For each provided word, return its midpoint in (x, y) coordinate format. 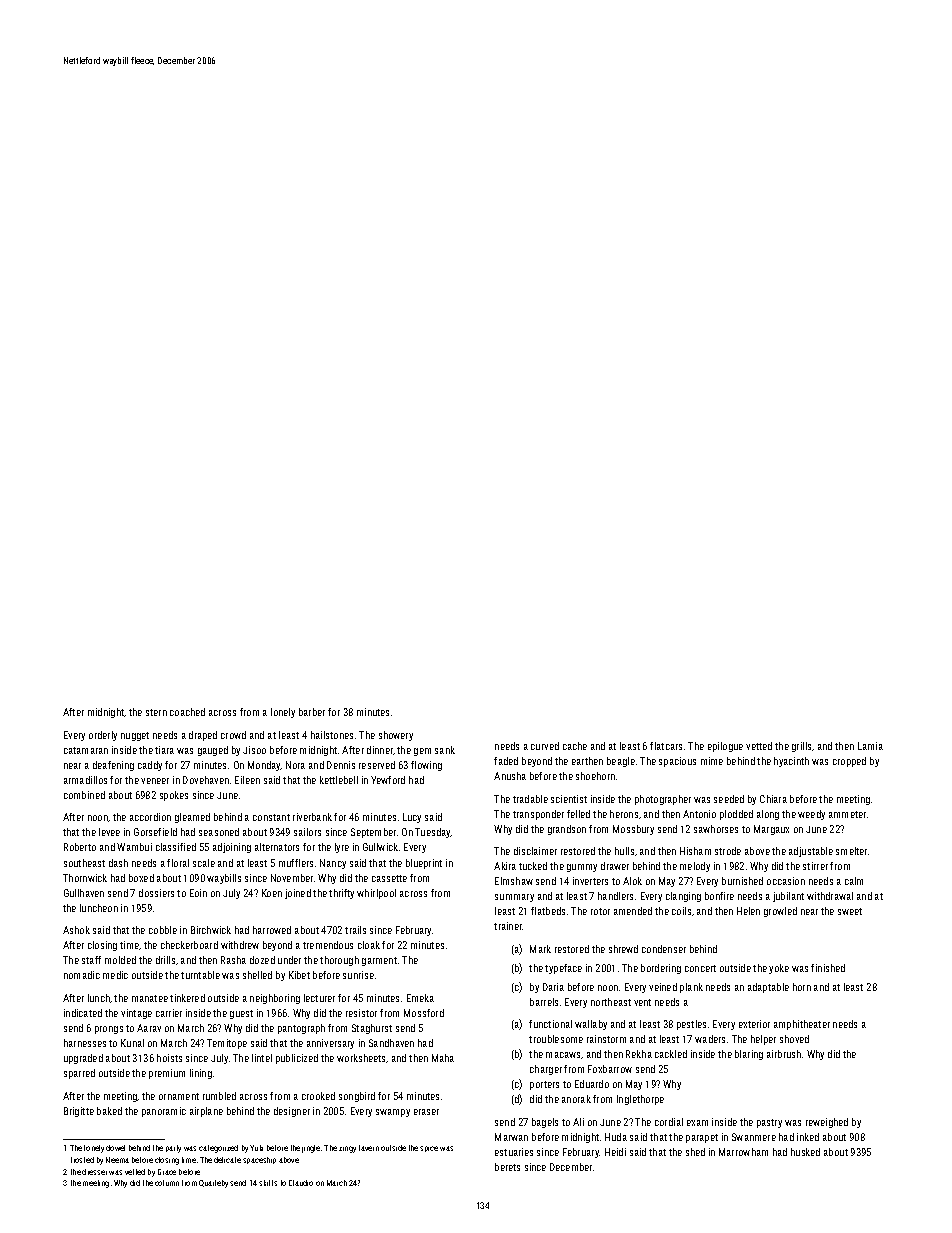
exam (697, 1123)
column (167, 1183)
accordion (150, 817)
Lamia (870, 746)
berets (507, 1167)
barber (312, 712)
